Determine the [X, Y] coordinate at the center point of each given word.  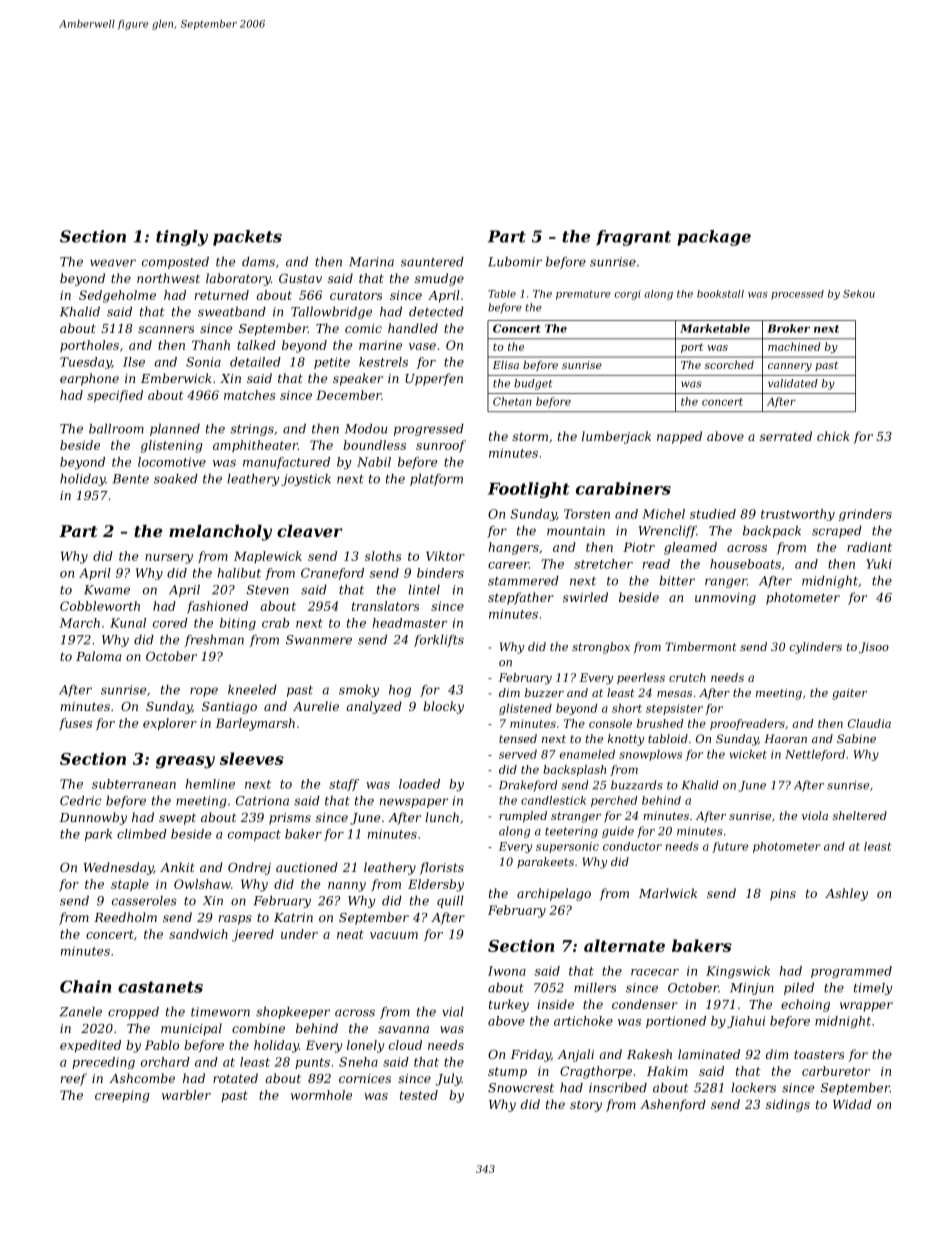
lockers [753, 1088]
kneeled [252, 690]
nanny [347, 887]
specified [115, 396]
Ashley [846, 894]
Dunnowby [93, 818]
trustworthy [798, 515]
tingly [182, 238]
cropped [133, 1013]
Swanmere [319, 640]
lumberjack [616, 437]
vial [453, 1012]
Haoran [785, 738]
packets [247, 238]
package [714, 238]
